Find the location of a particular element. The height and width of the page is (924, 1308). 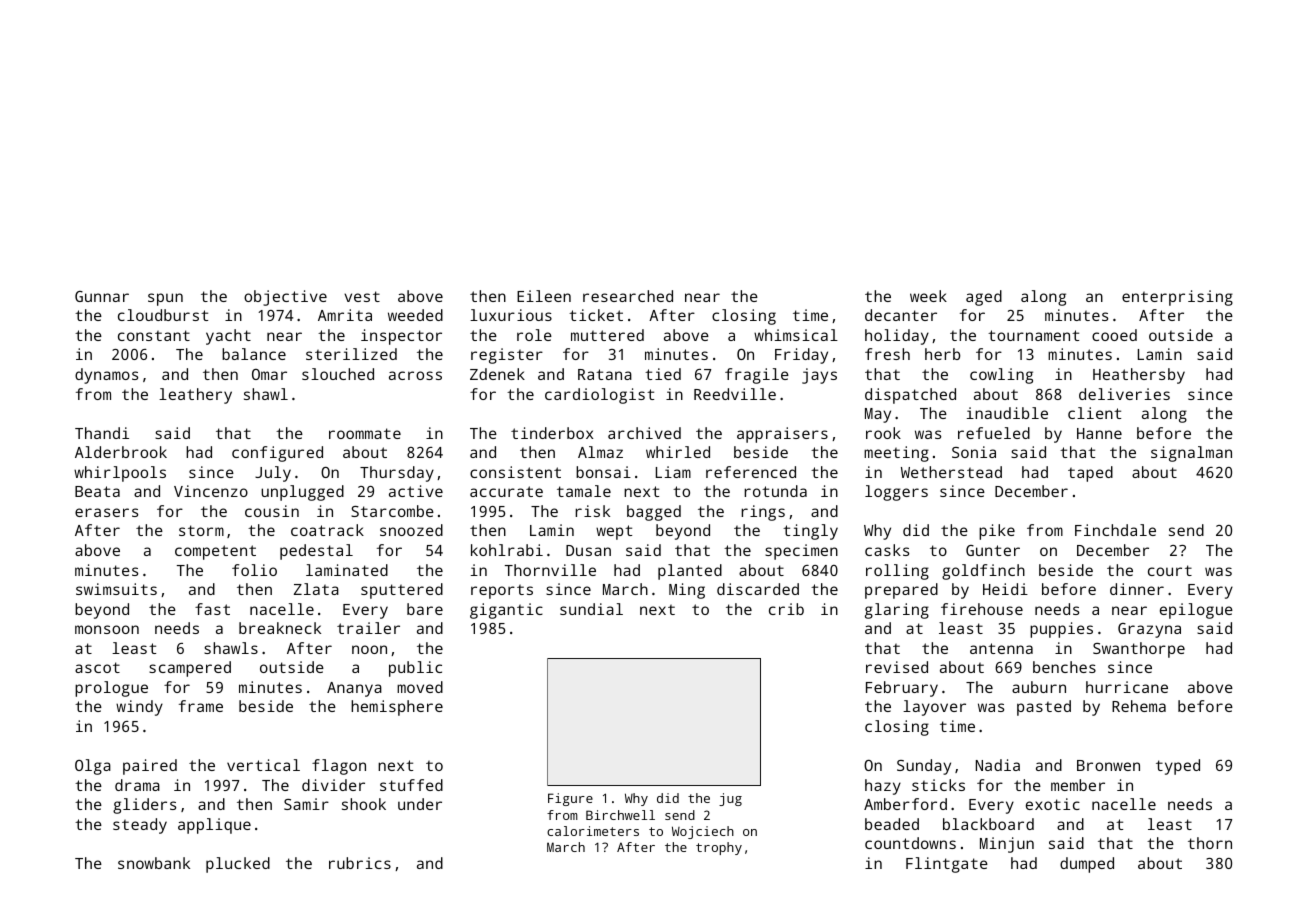

Wetherstead is located at coordinates (951, 472).
